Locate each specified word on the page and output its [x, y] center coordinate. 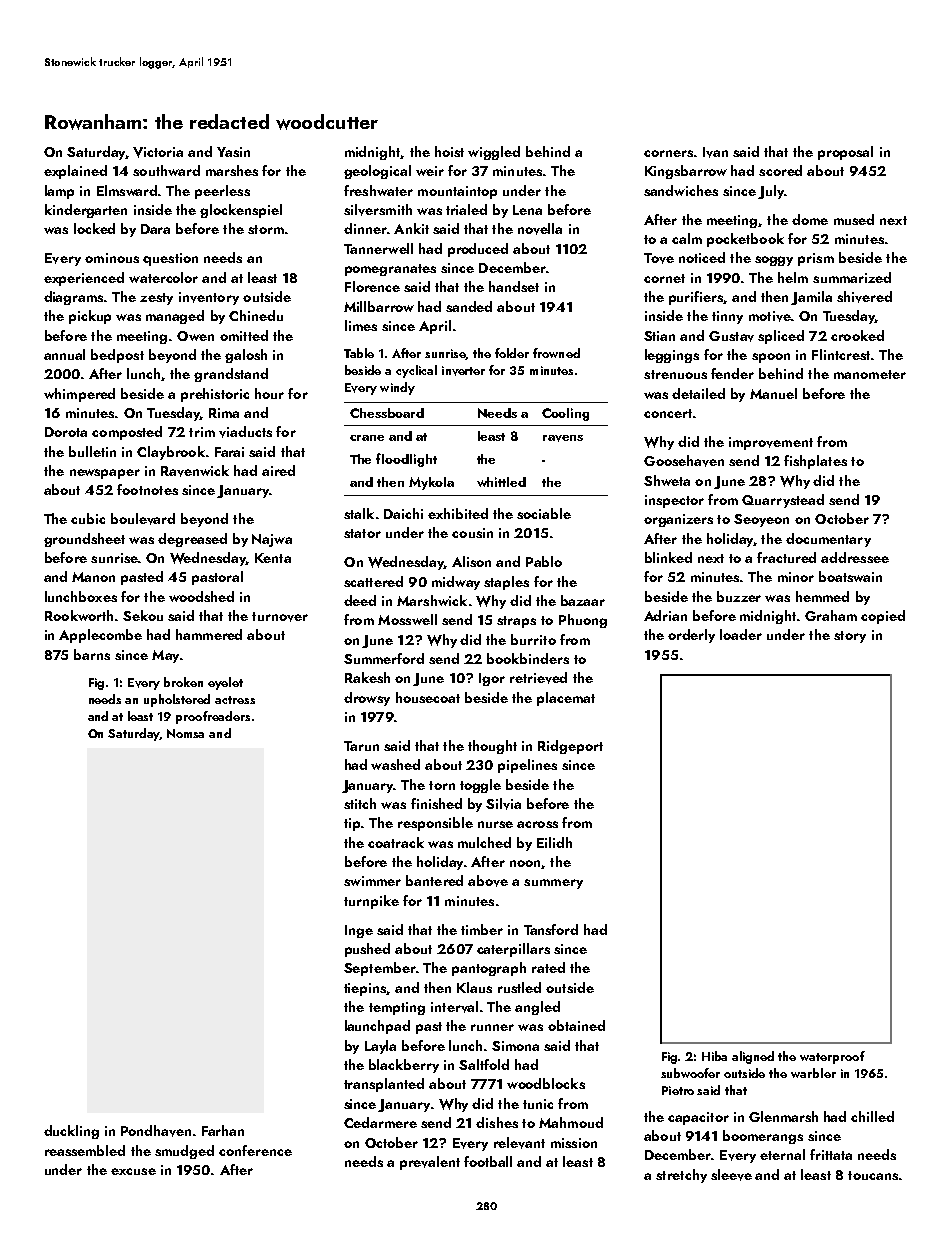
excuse [133, 1171]
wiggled [494, 153]
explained [75, 172]
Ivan [715, 152]
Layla [380, 1047]
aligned [753, 1057]
